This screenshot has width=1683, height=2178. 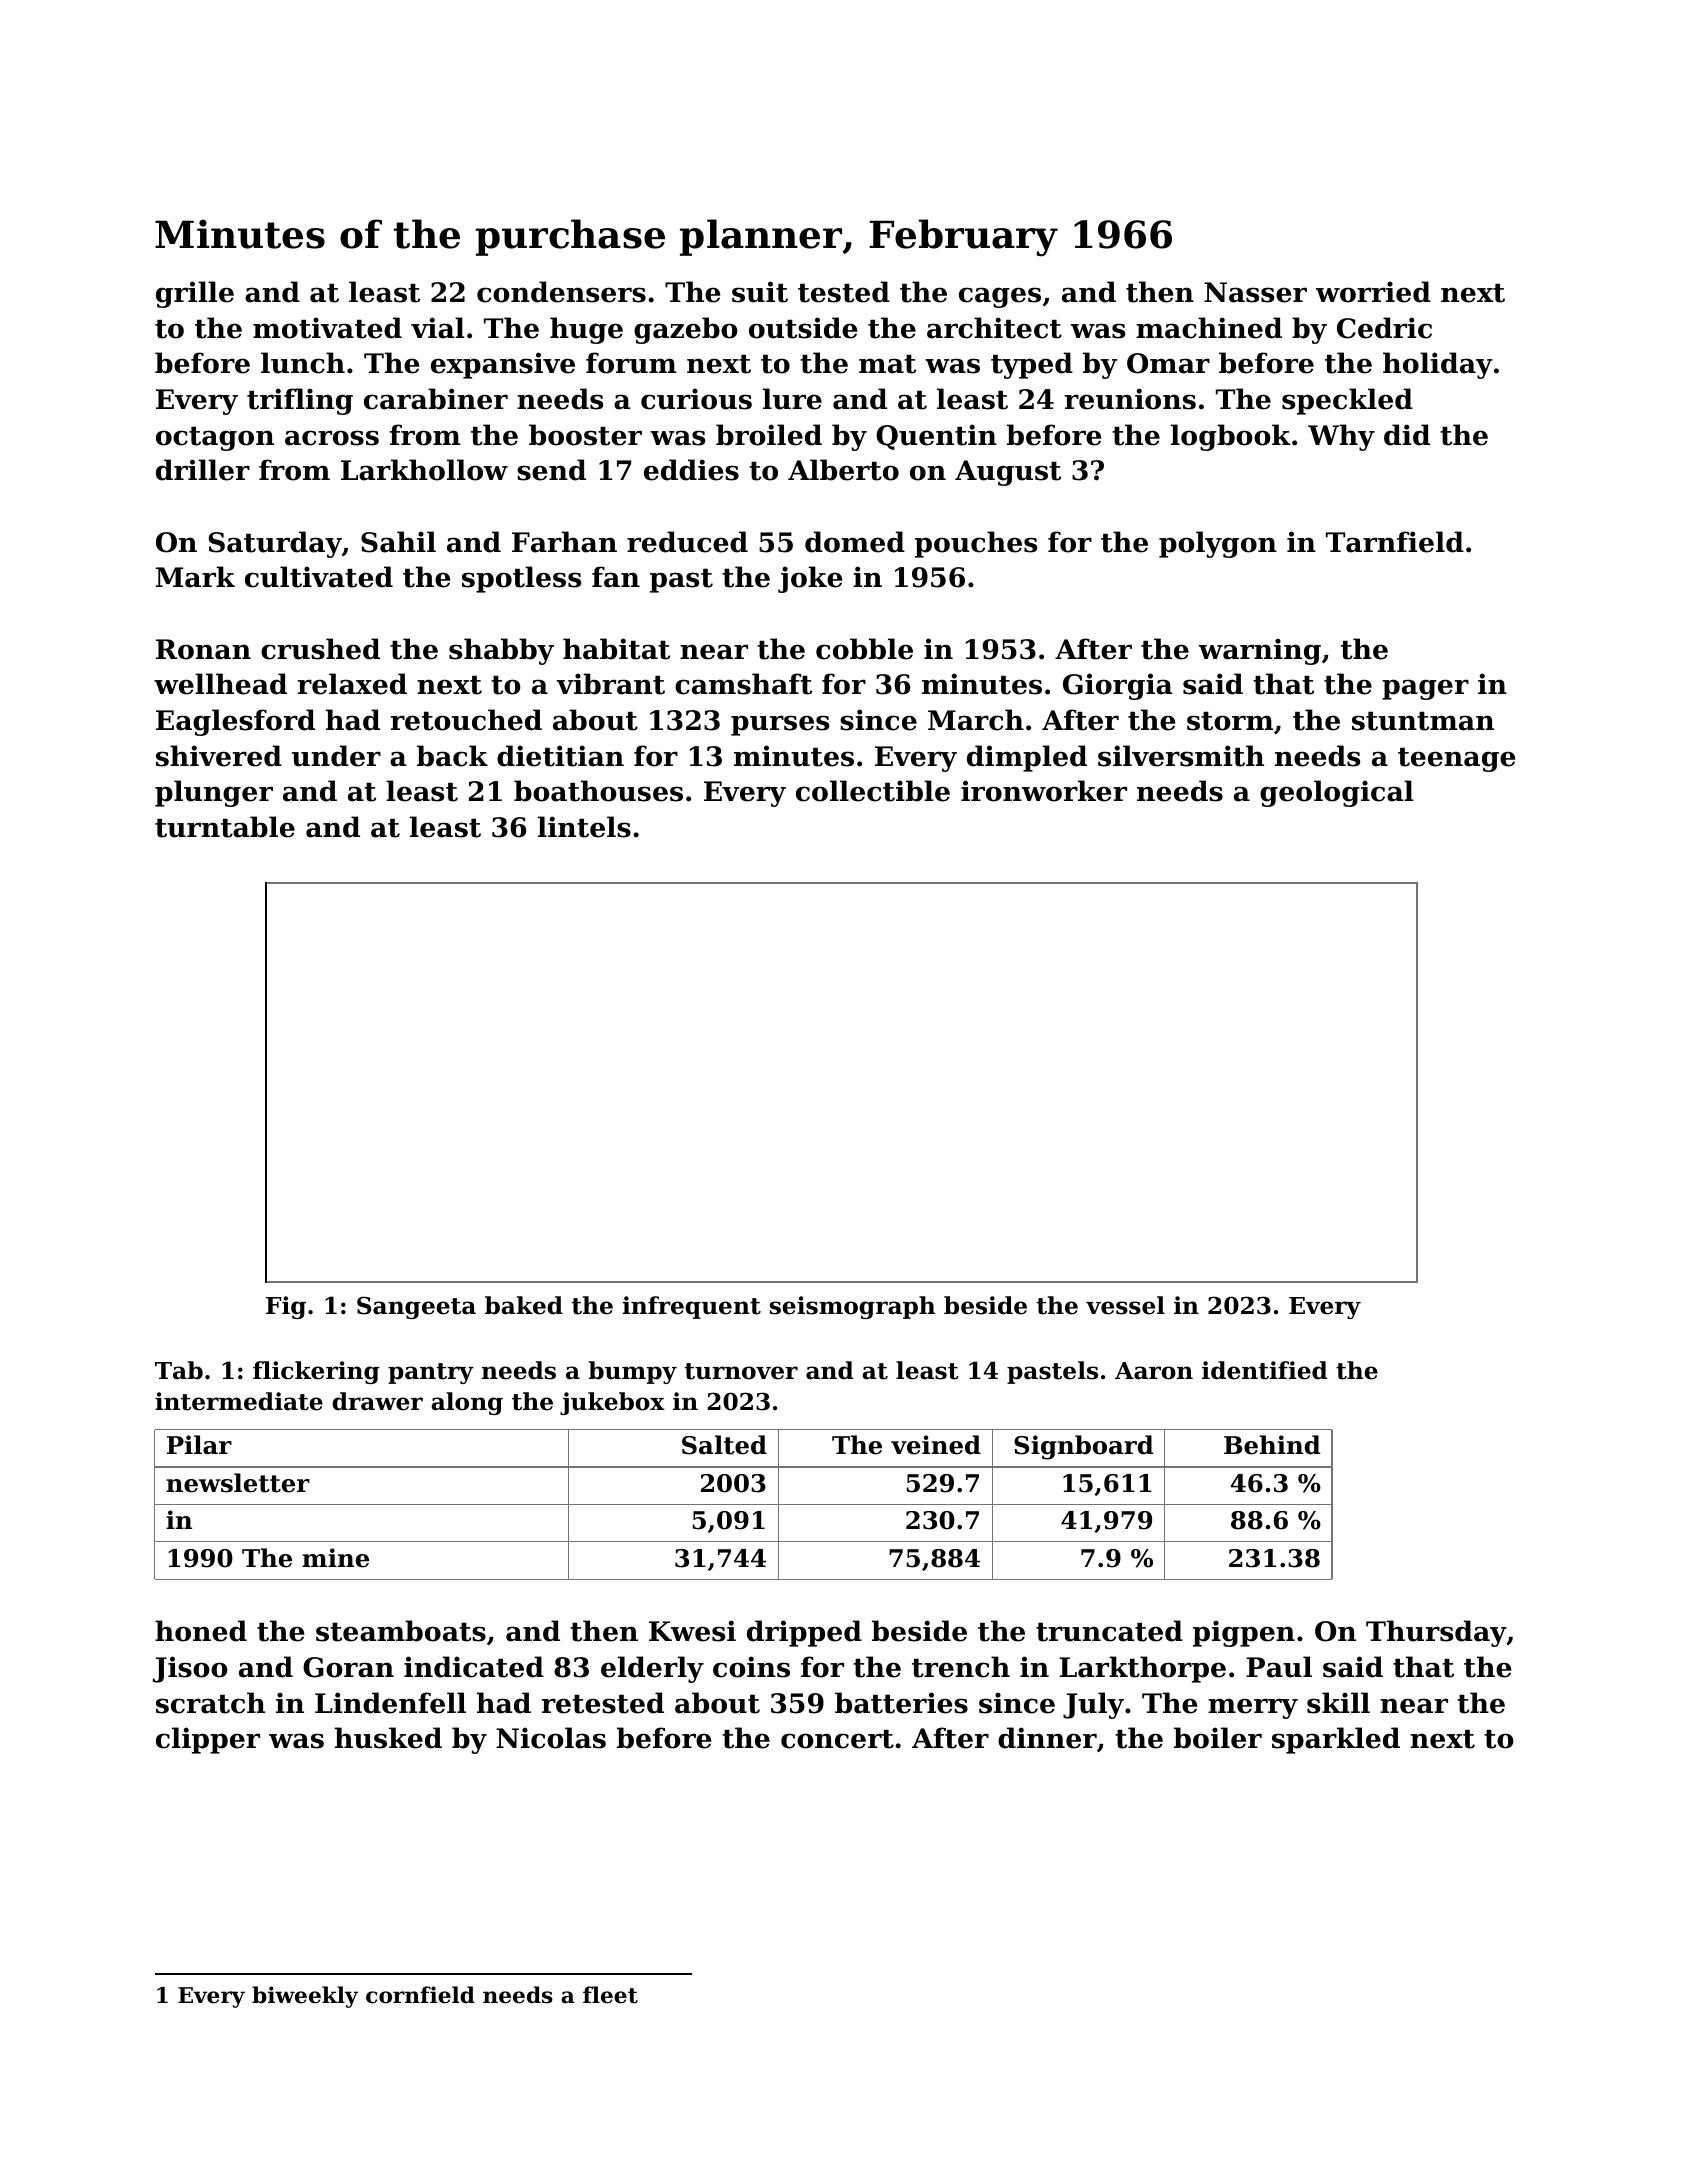 What do you see at coordinates (961, 1667) in the screenshot?
I see `trench` at bounding box center [961, 1667].
